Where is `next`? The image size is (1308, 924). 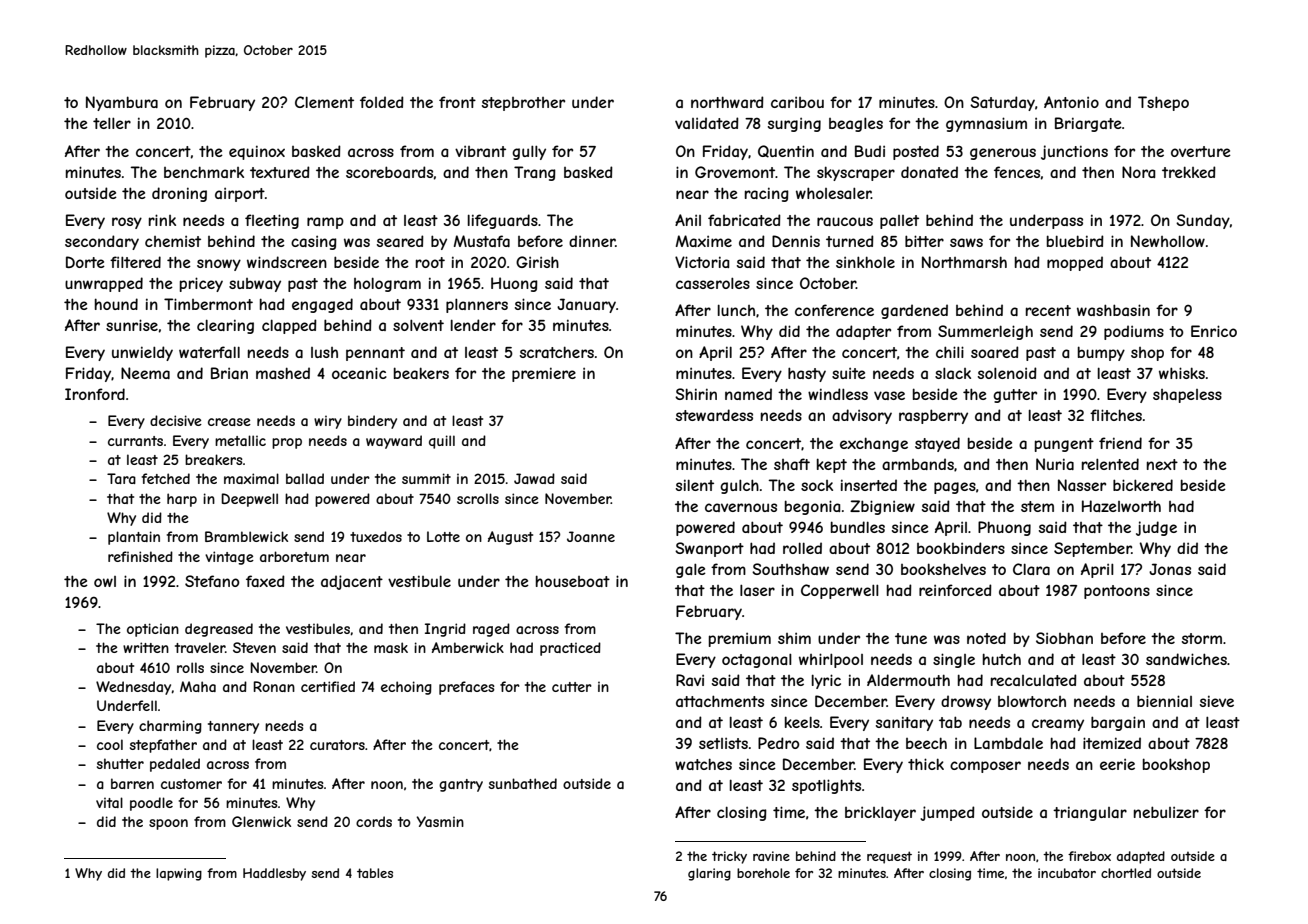 next is located at coordinates (1162, 464).
